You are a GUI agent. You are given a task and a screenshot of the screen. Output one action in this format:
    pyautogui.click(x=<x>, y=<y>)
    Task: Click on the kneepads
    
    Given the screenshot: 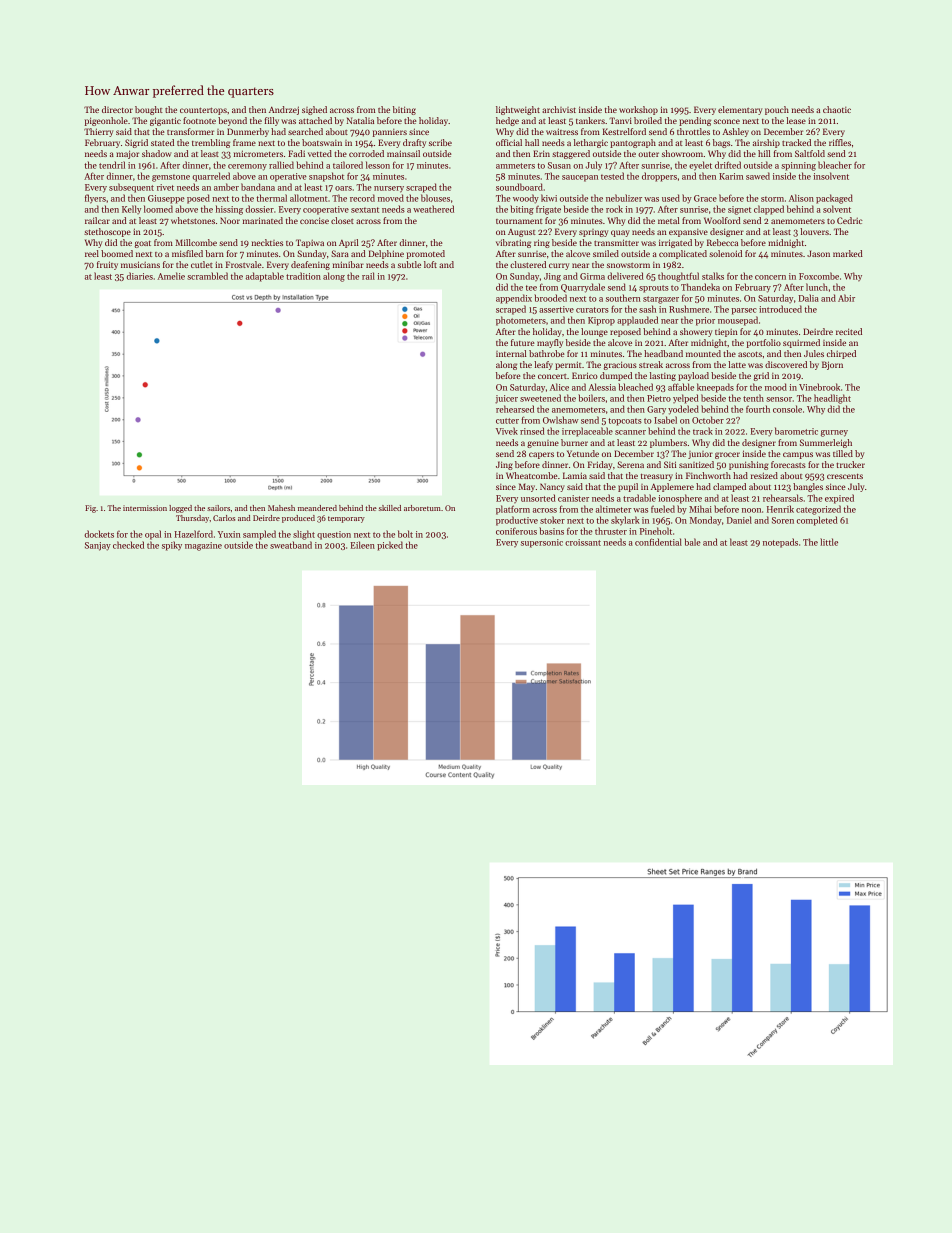 What is the action you would take?
    pyautogui.click(x=715, y=388)
